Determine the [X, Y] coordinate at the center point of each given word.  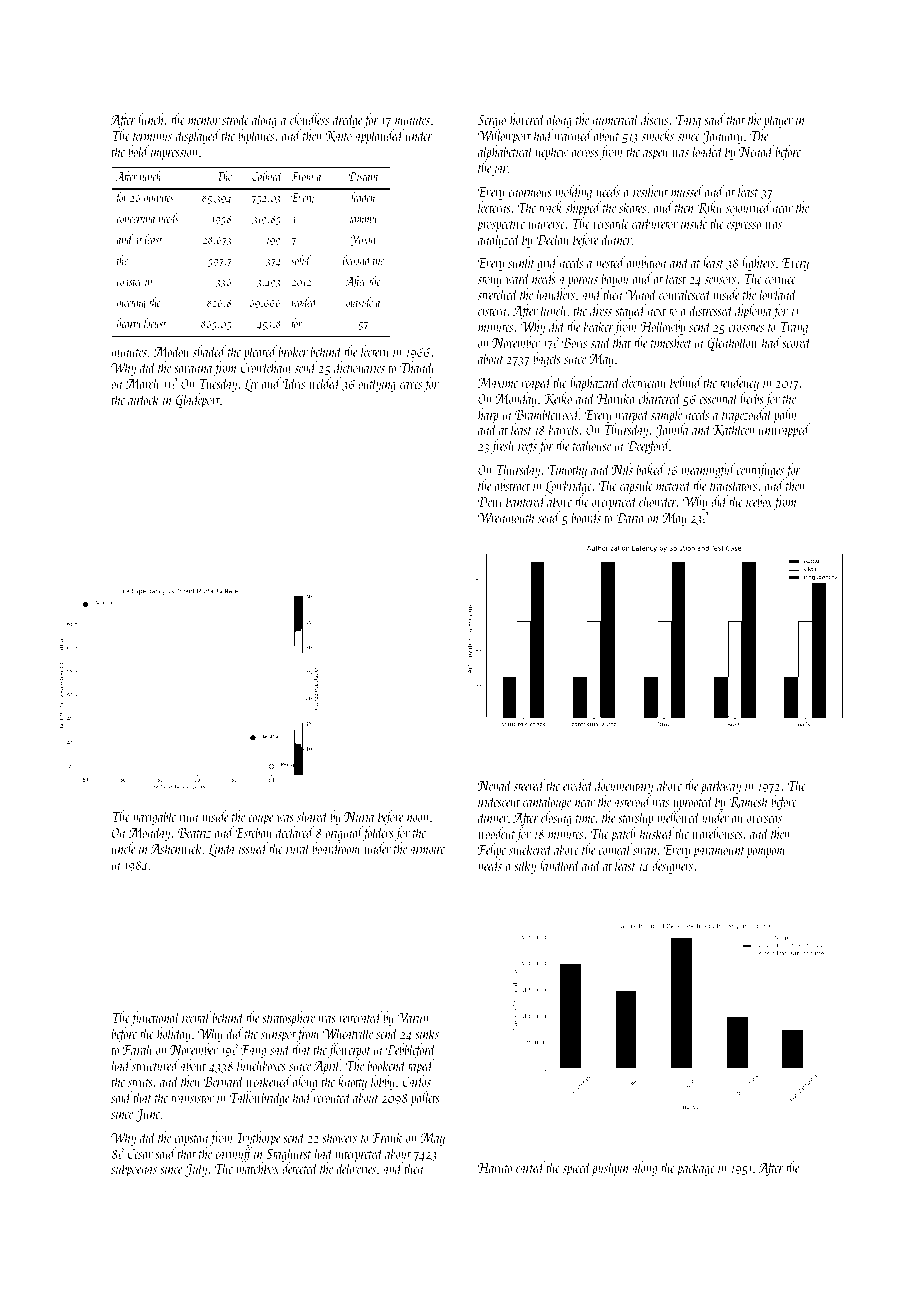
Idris [294, 383]
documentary [624, 786]
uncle [123, 848]
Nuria [359, 817]
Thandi [417, 367]
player [778, 120]
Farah [138, 1049]
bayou [615, 279]
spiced [577, 1168]
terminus [152, 136]
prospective [501, 225]
